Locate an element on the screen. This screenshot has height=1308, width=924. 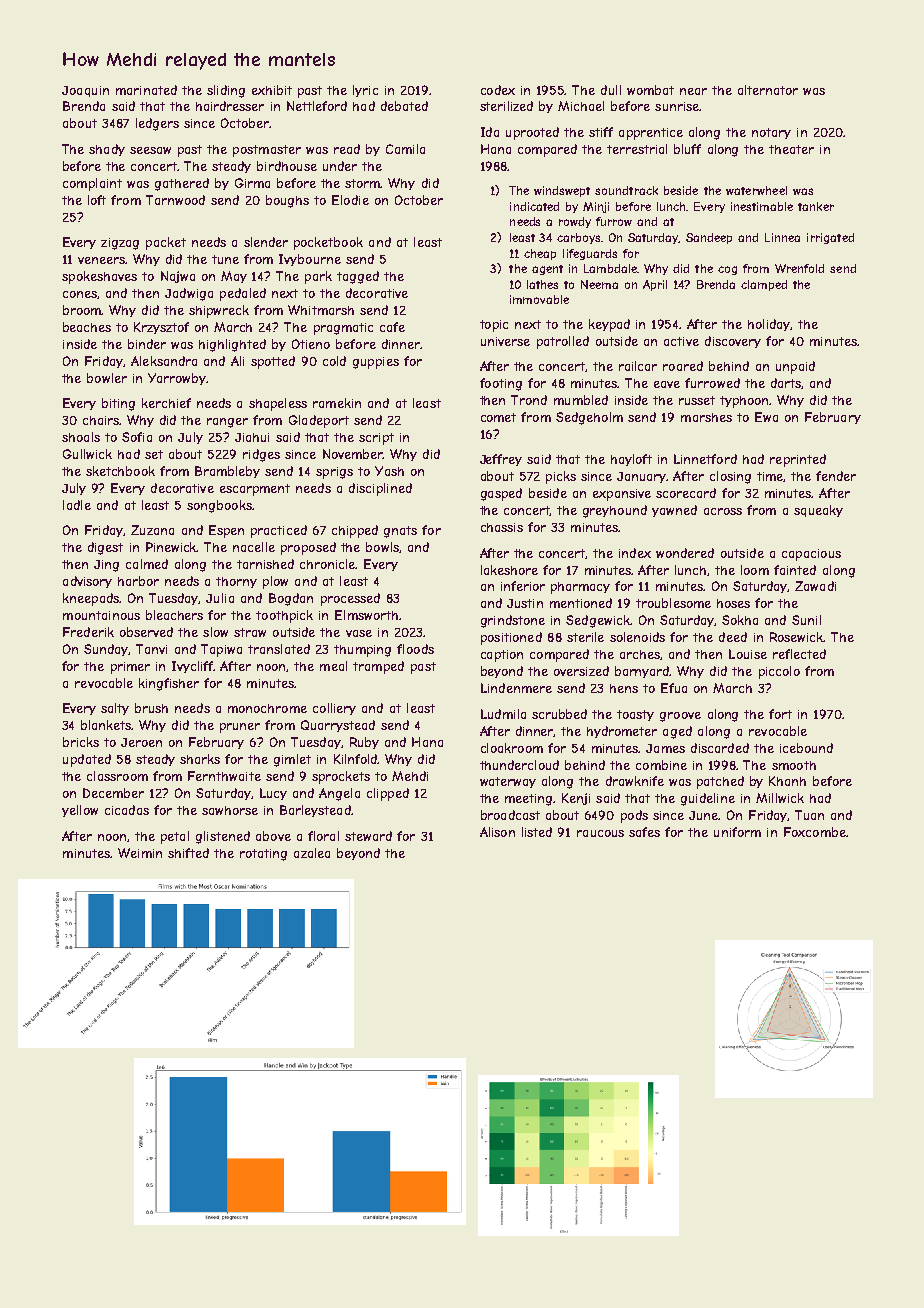
lyric is located at coordinates (365, 91).
